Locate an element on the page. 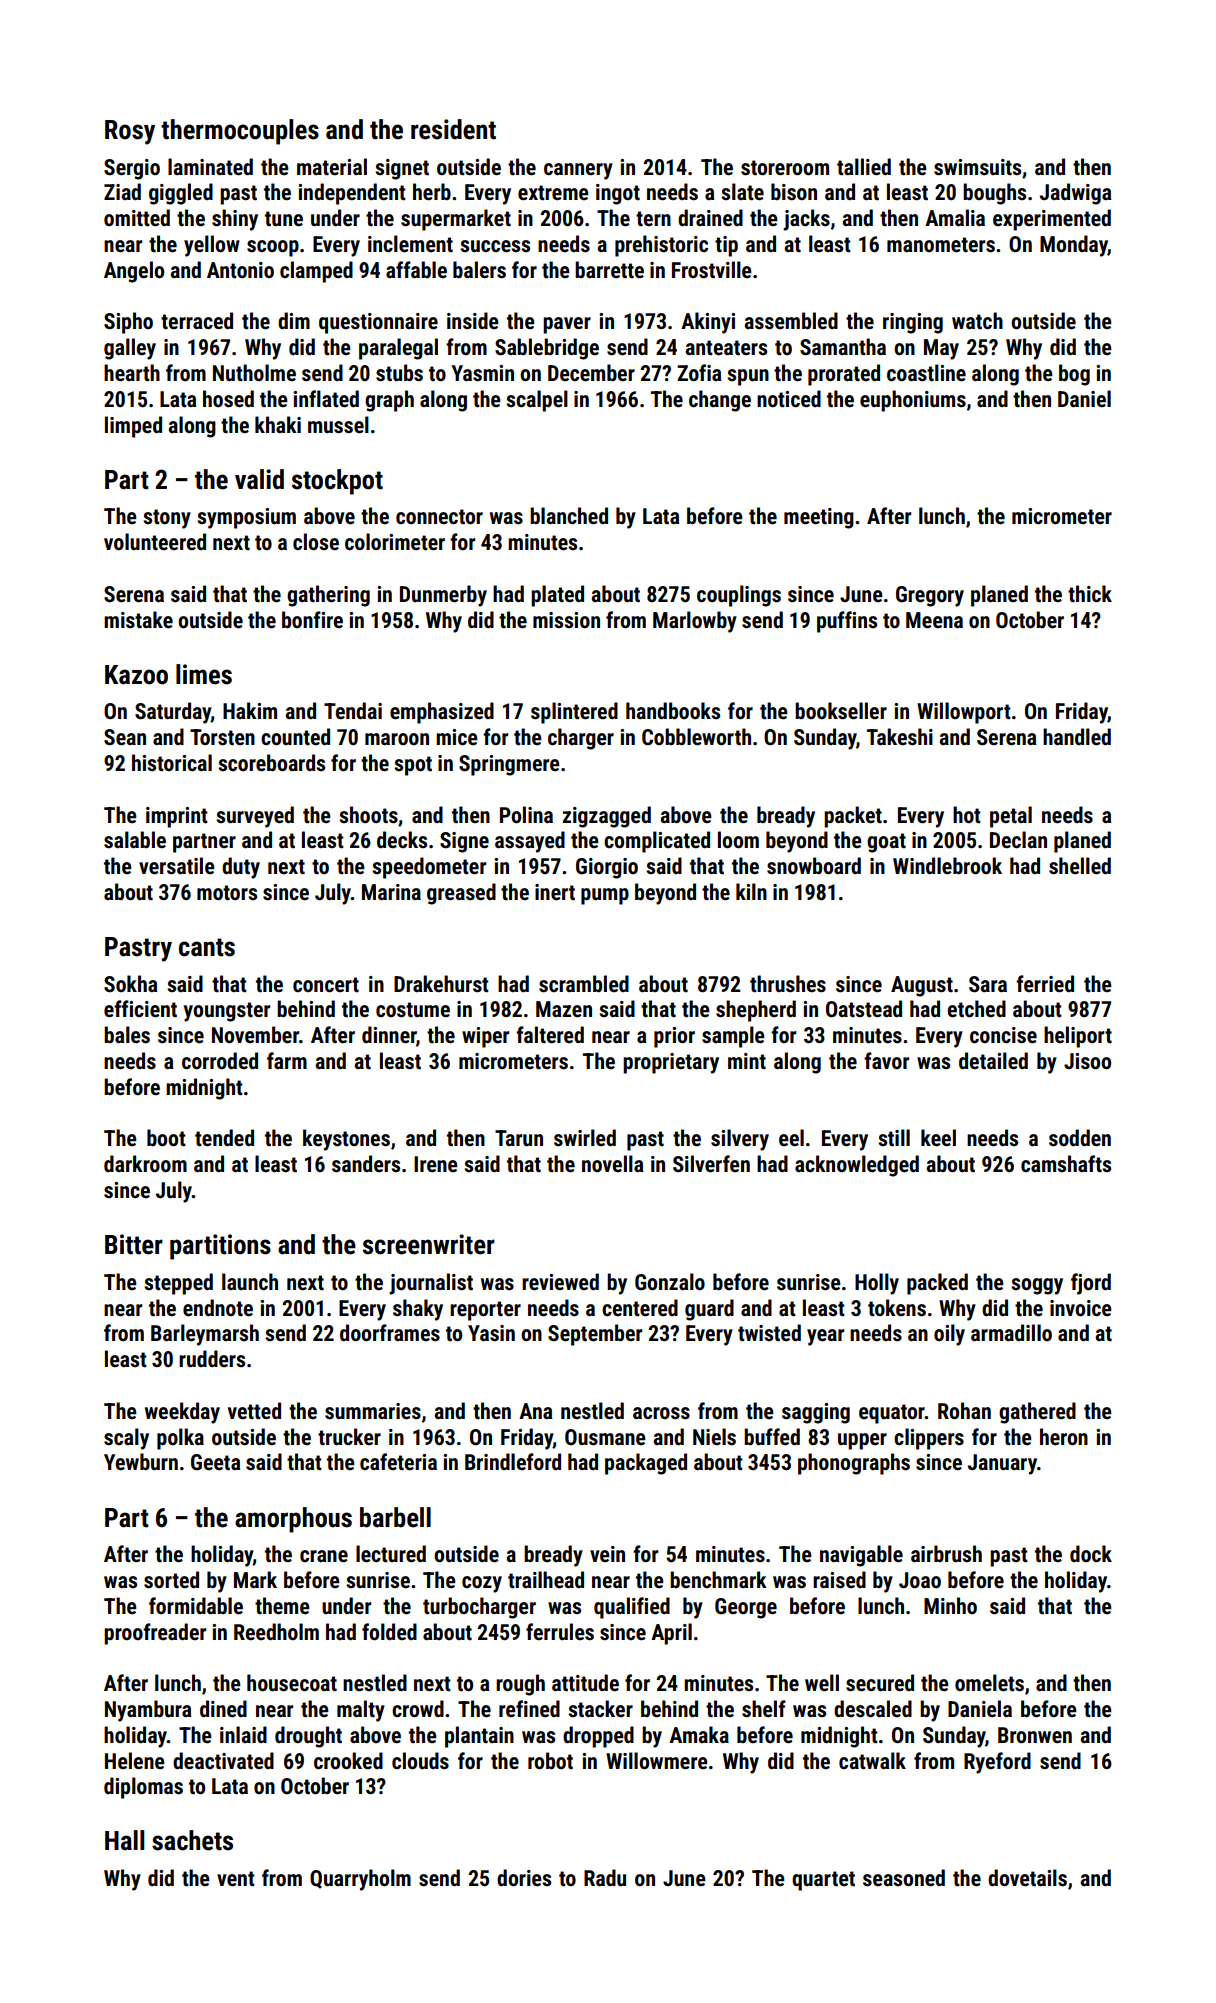 This image has height=2003, width=1216. hot is located at coordinates (967, 815).
